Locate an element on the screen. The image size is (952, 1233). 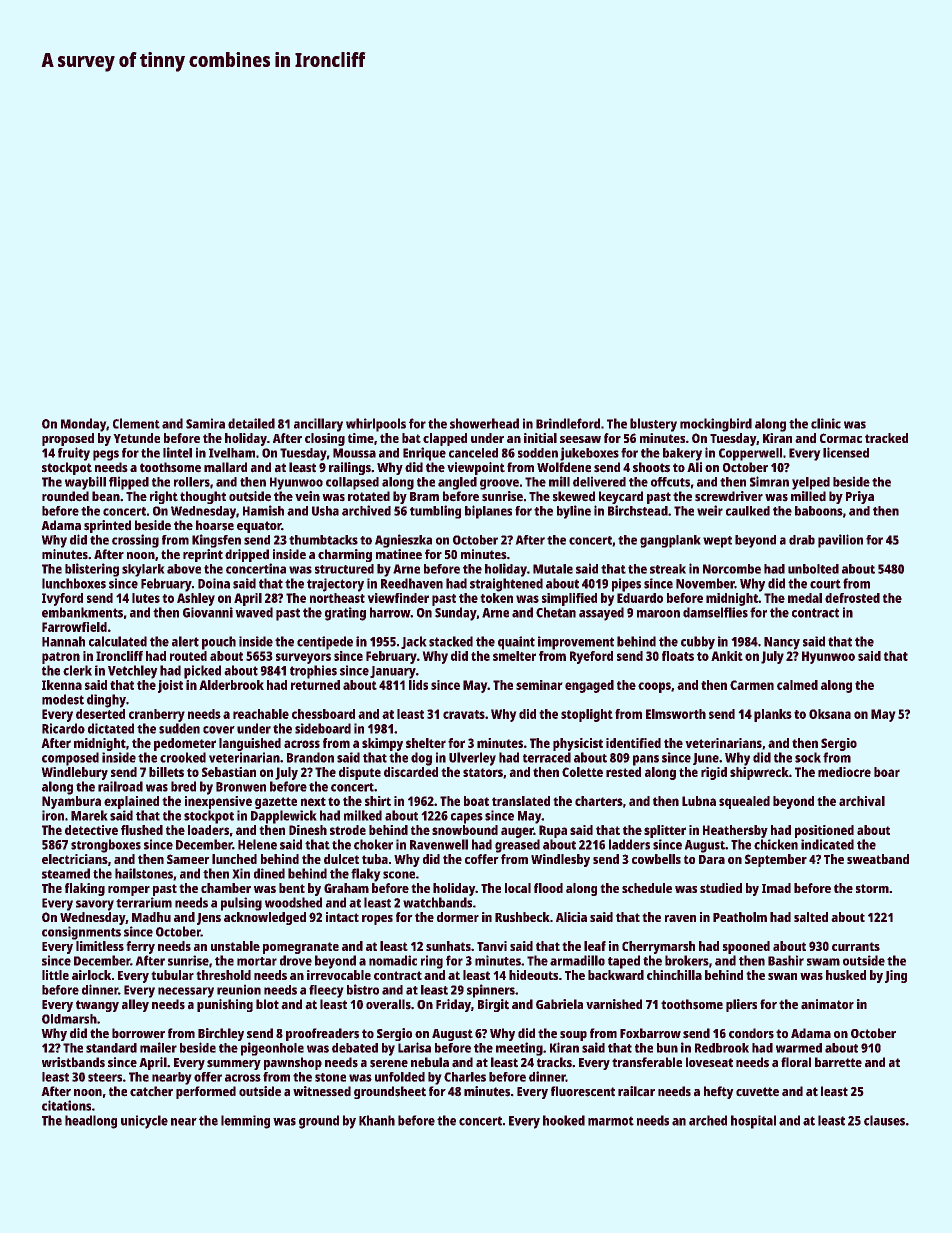
lunched is located at coordinates (234, 859).
